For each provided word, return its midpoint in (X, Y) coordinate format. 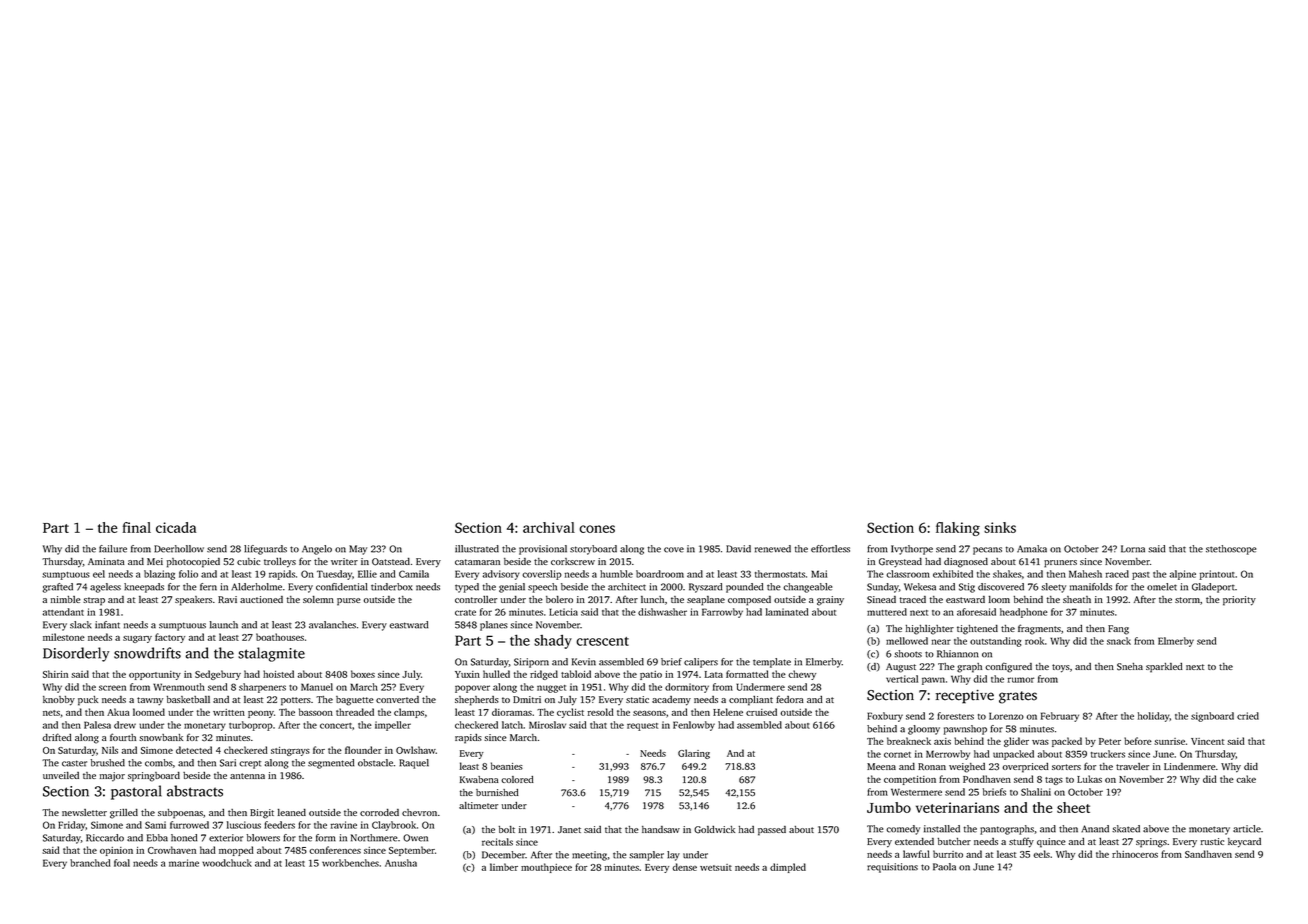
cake (1246, 779)
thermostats (780, 574)
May (358, 550)
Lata (714, 674)
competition (910, 780)
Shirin (55, 674)
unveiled (61, 775)
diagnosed (966, 563)
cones (597, 529)
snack (1119, 641)
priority (1239, 601)
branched (90, 863)
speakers (193, 601)
